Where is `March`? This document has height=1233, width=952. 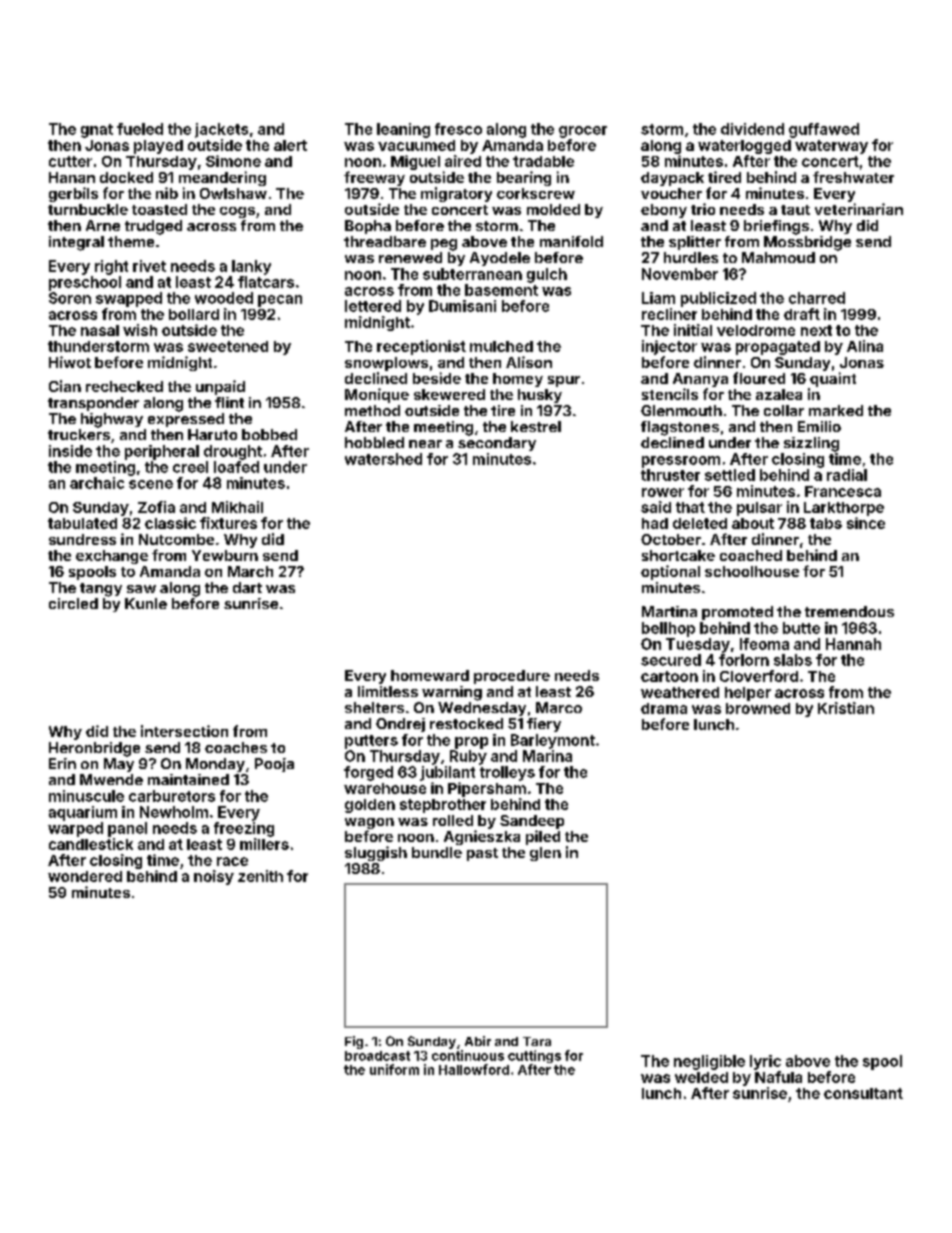
March is located at coordinates (250, 571).
